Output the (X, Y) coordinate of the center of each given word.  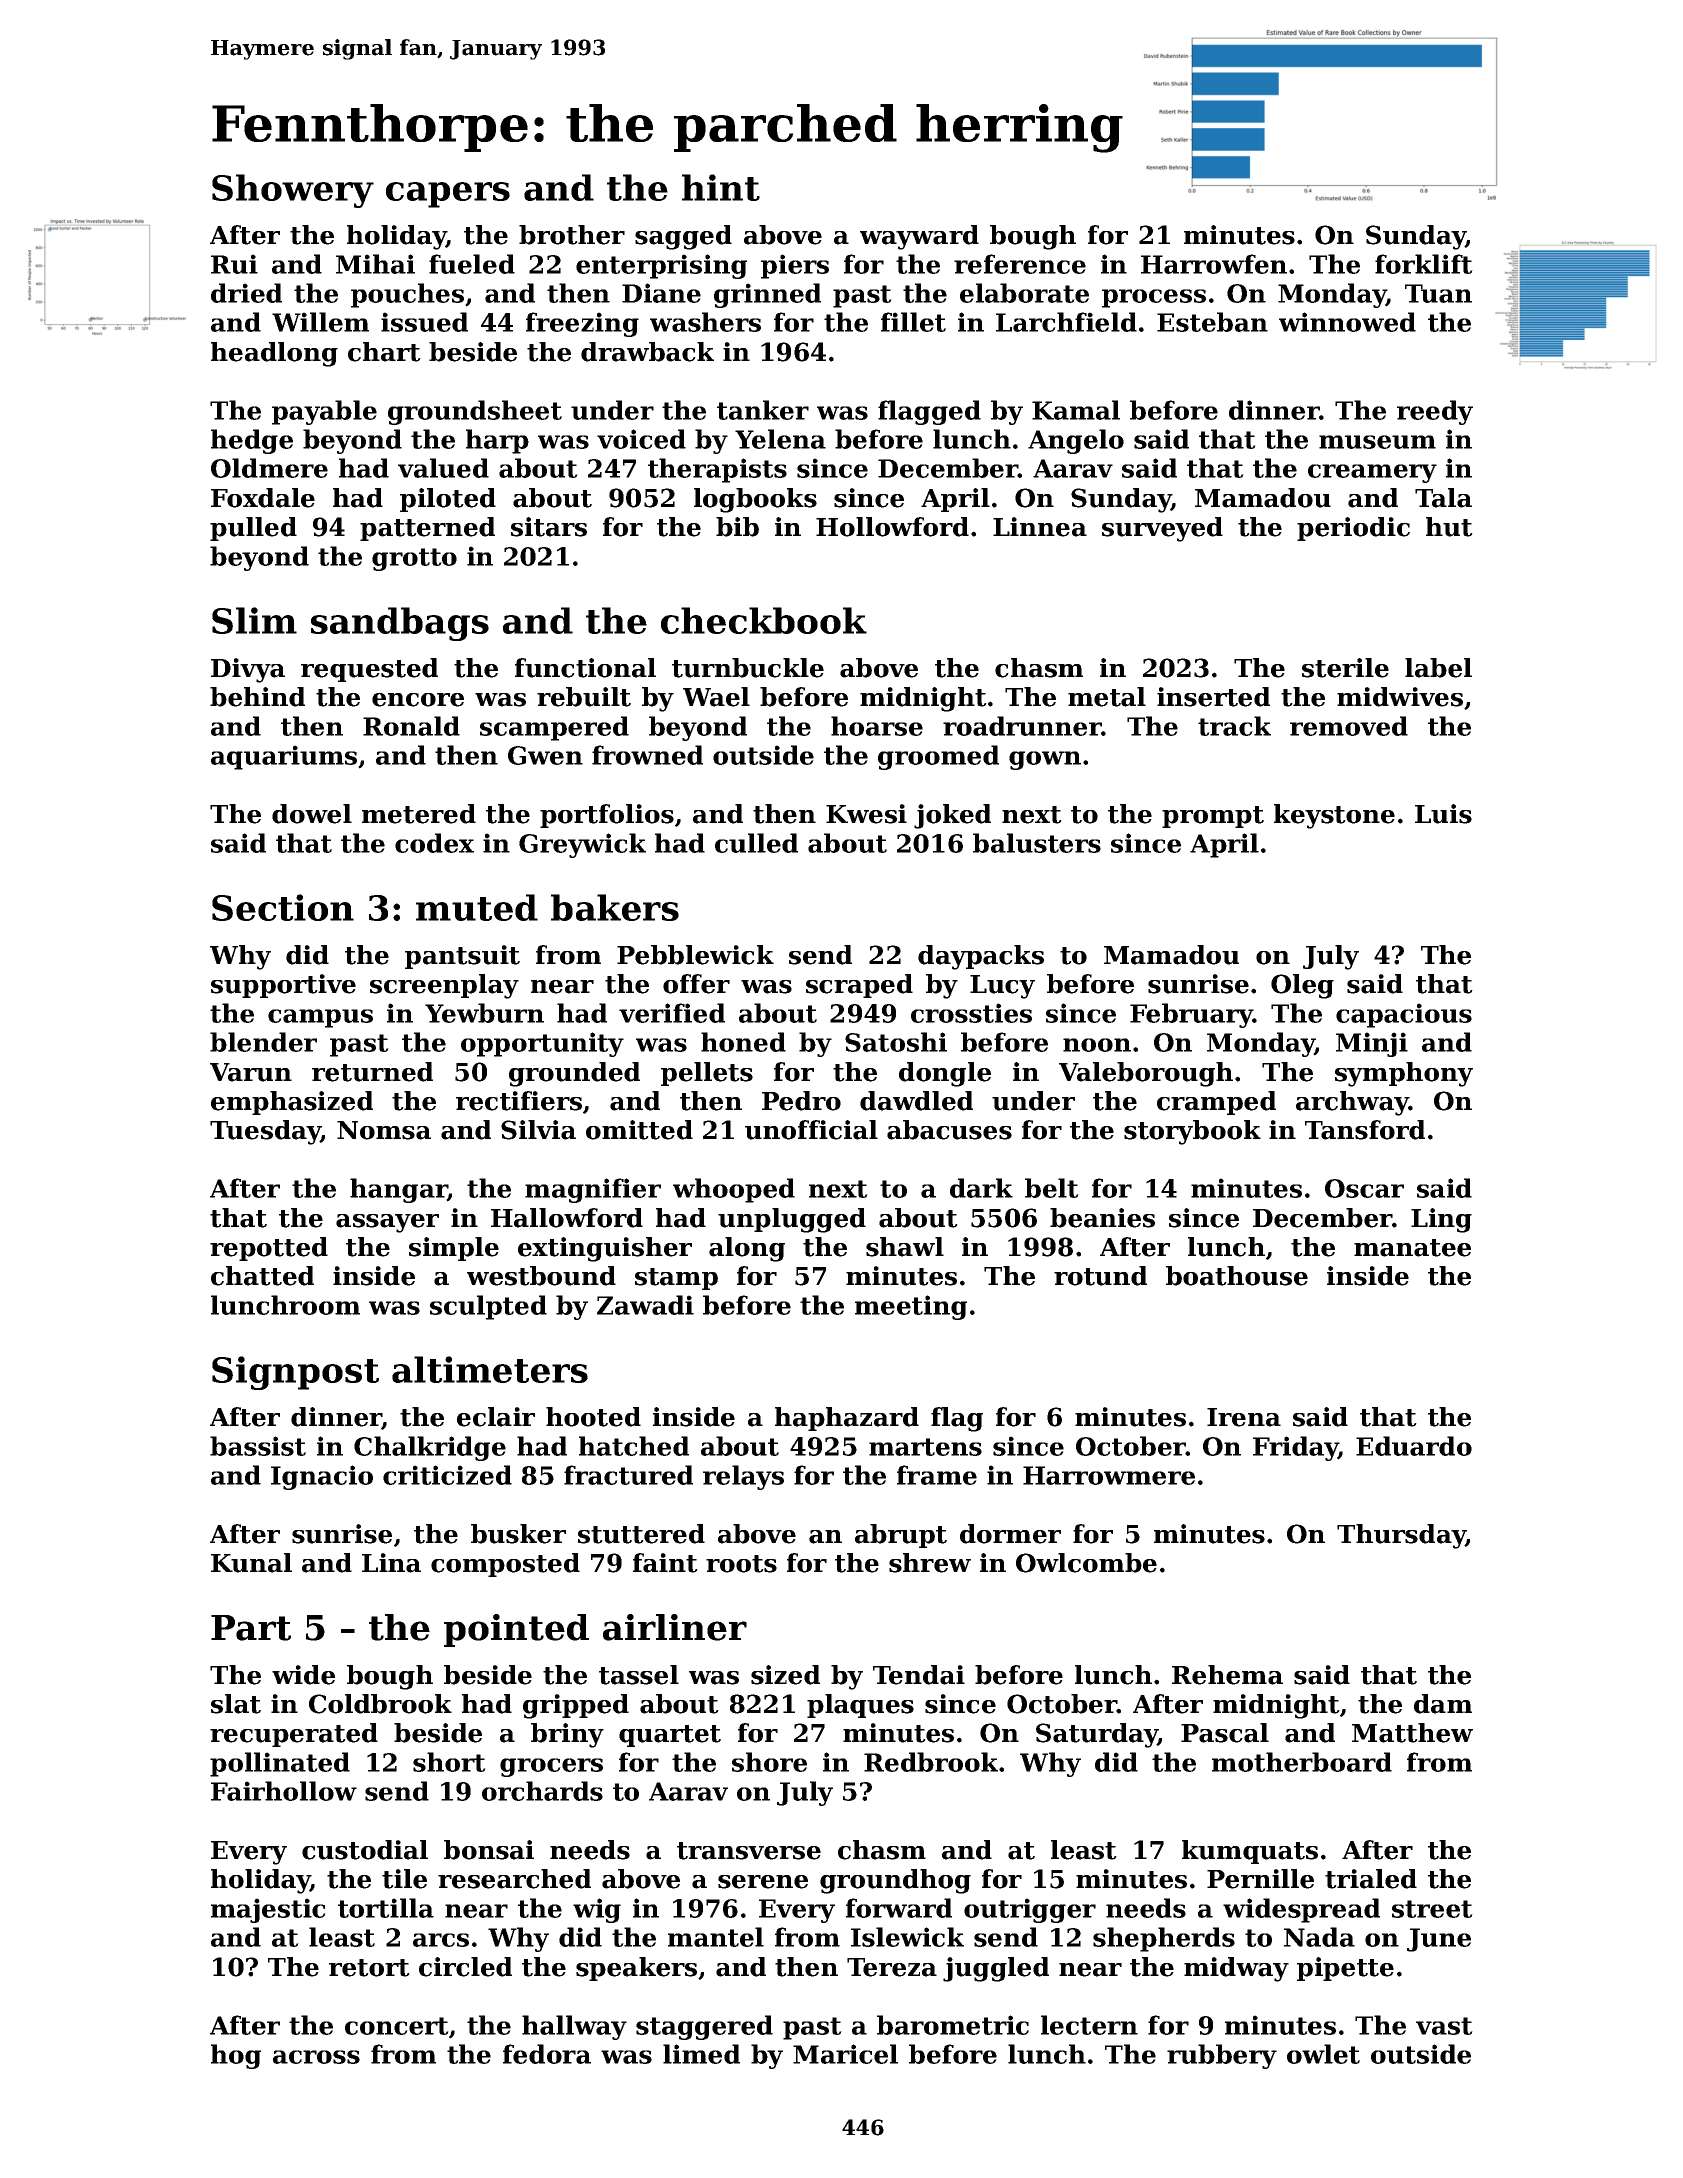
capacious (1404, 1015)
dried (246, 293)
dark (981, 1188)
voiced (641, 439)
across (316, 2057)
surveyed (1162, 529)
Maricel (845, 2054)
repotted (269, 1249)
